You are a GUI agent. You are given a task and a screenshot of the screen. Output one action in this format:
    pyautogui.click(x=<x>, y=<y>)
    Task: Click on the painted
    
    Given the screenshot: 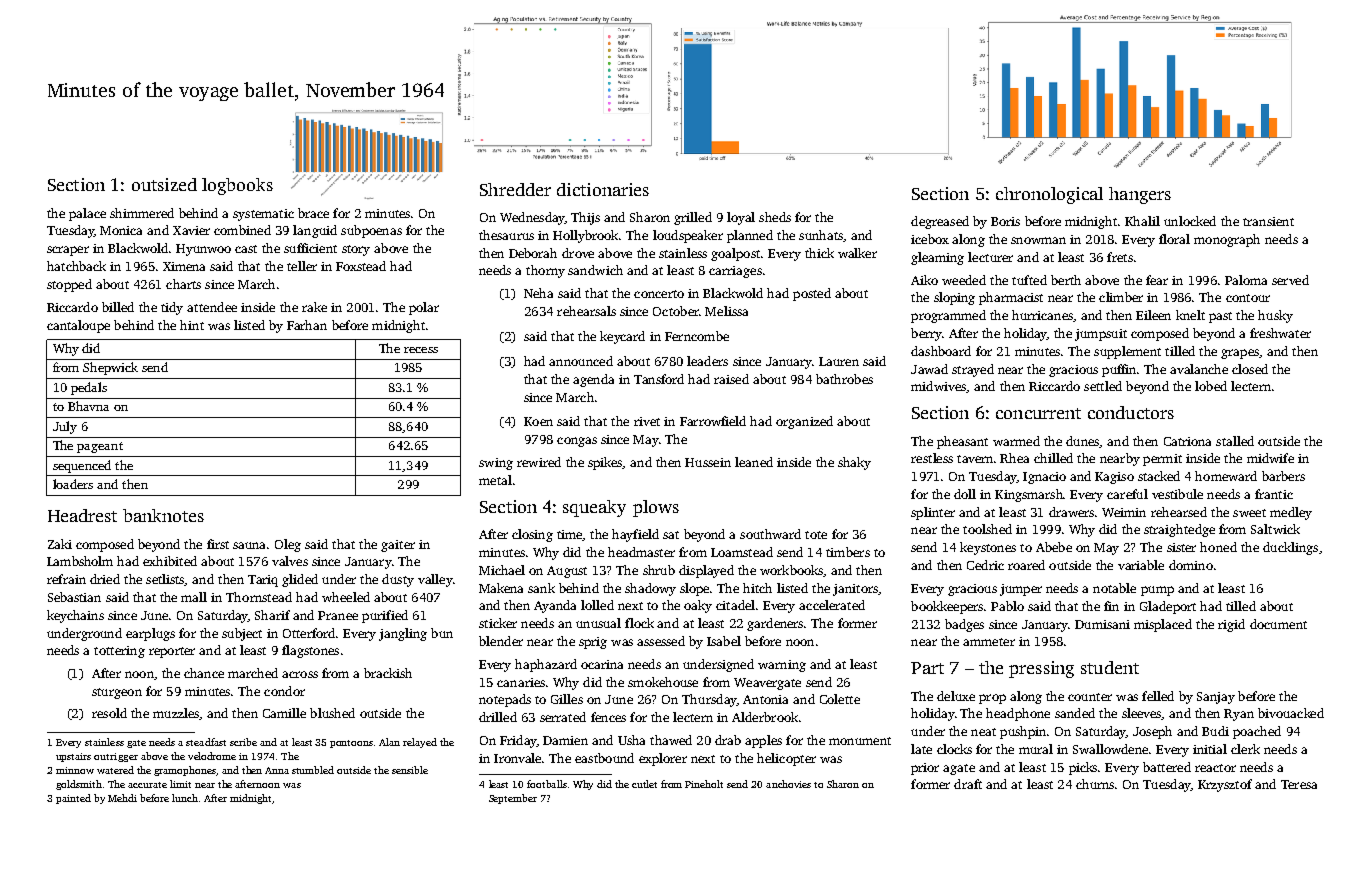 What is the action you would take?
    pyautogui.click(x=73, y=799)
